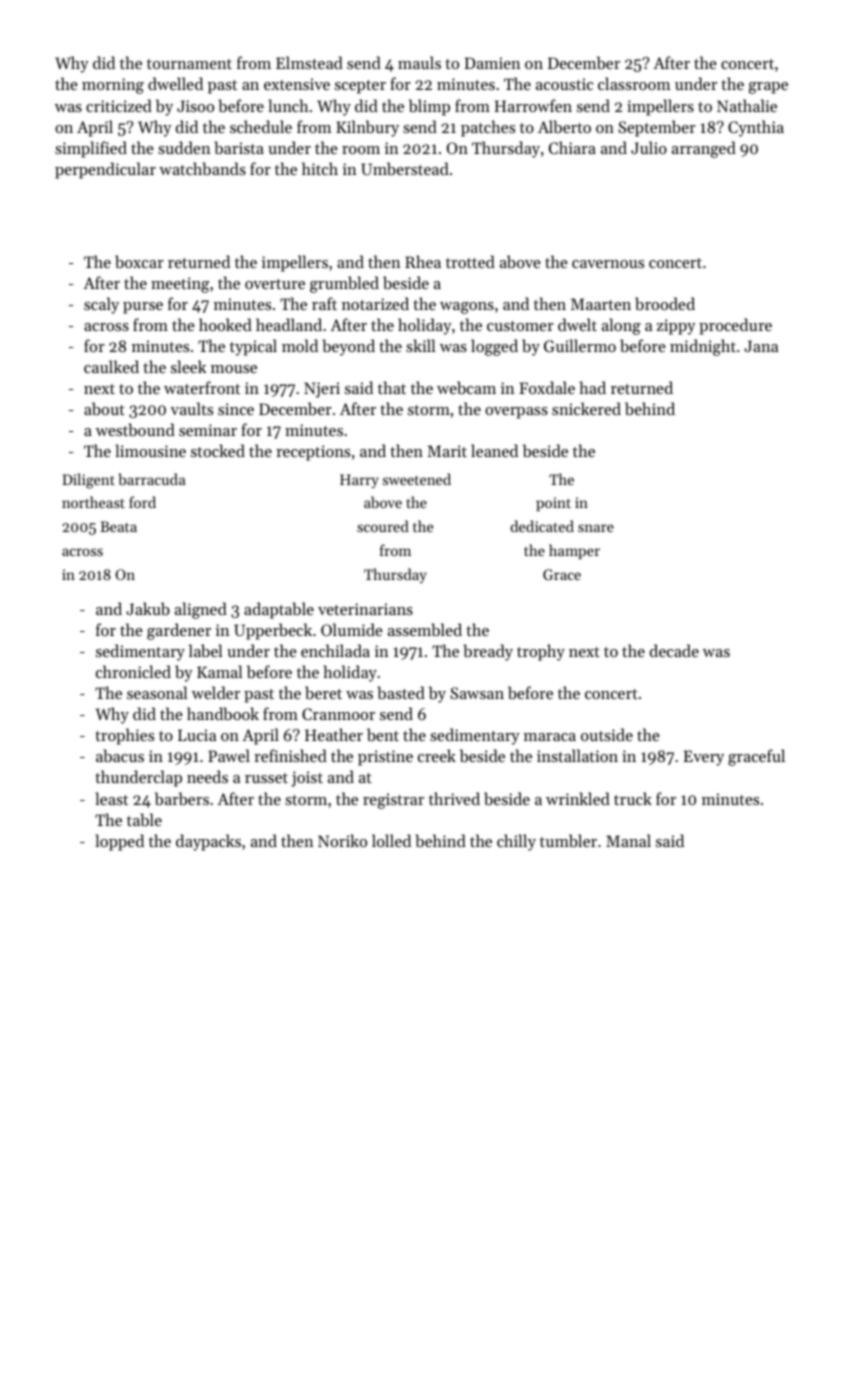 Image resolution: width=849 pixels, height=1400 pixels. Describe the element at coordinates (470, 261) in the screenshot. I see `trotted` at that location.
